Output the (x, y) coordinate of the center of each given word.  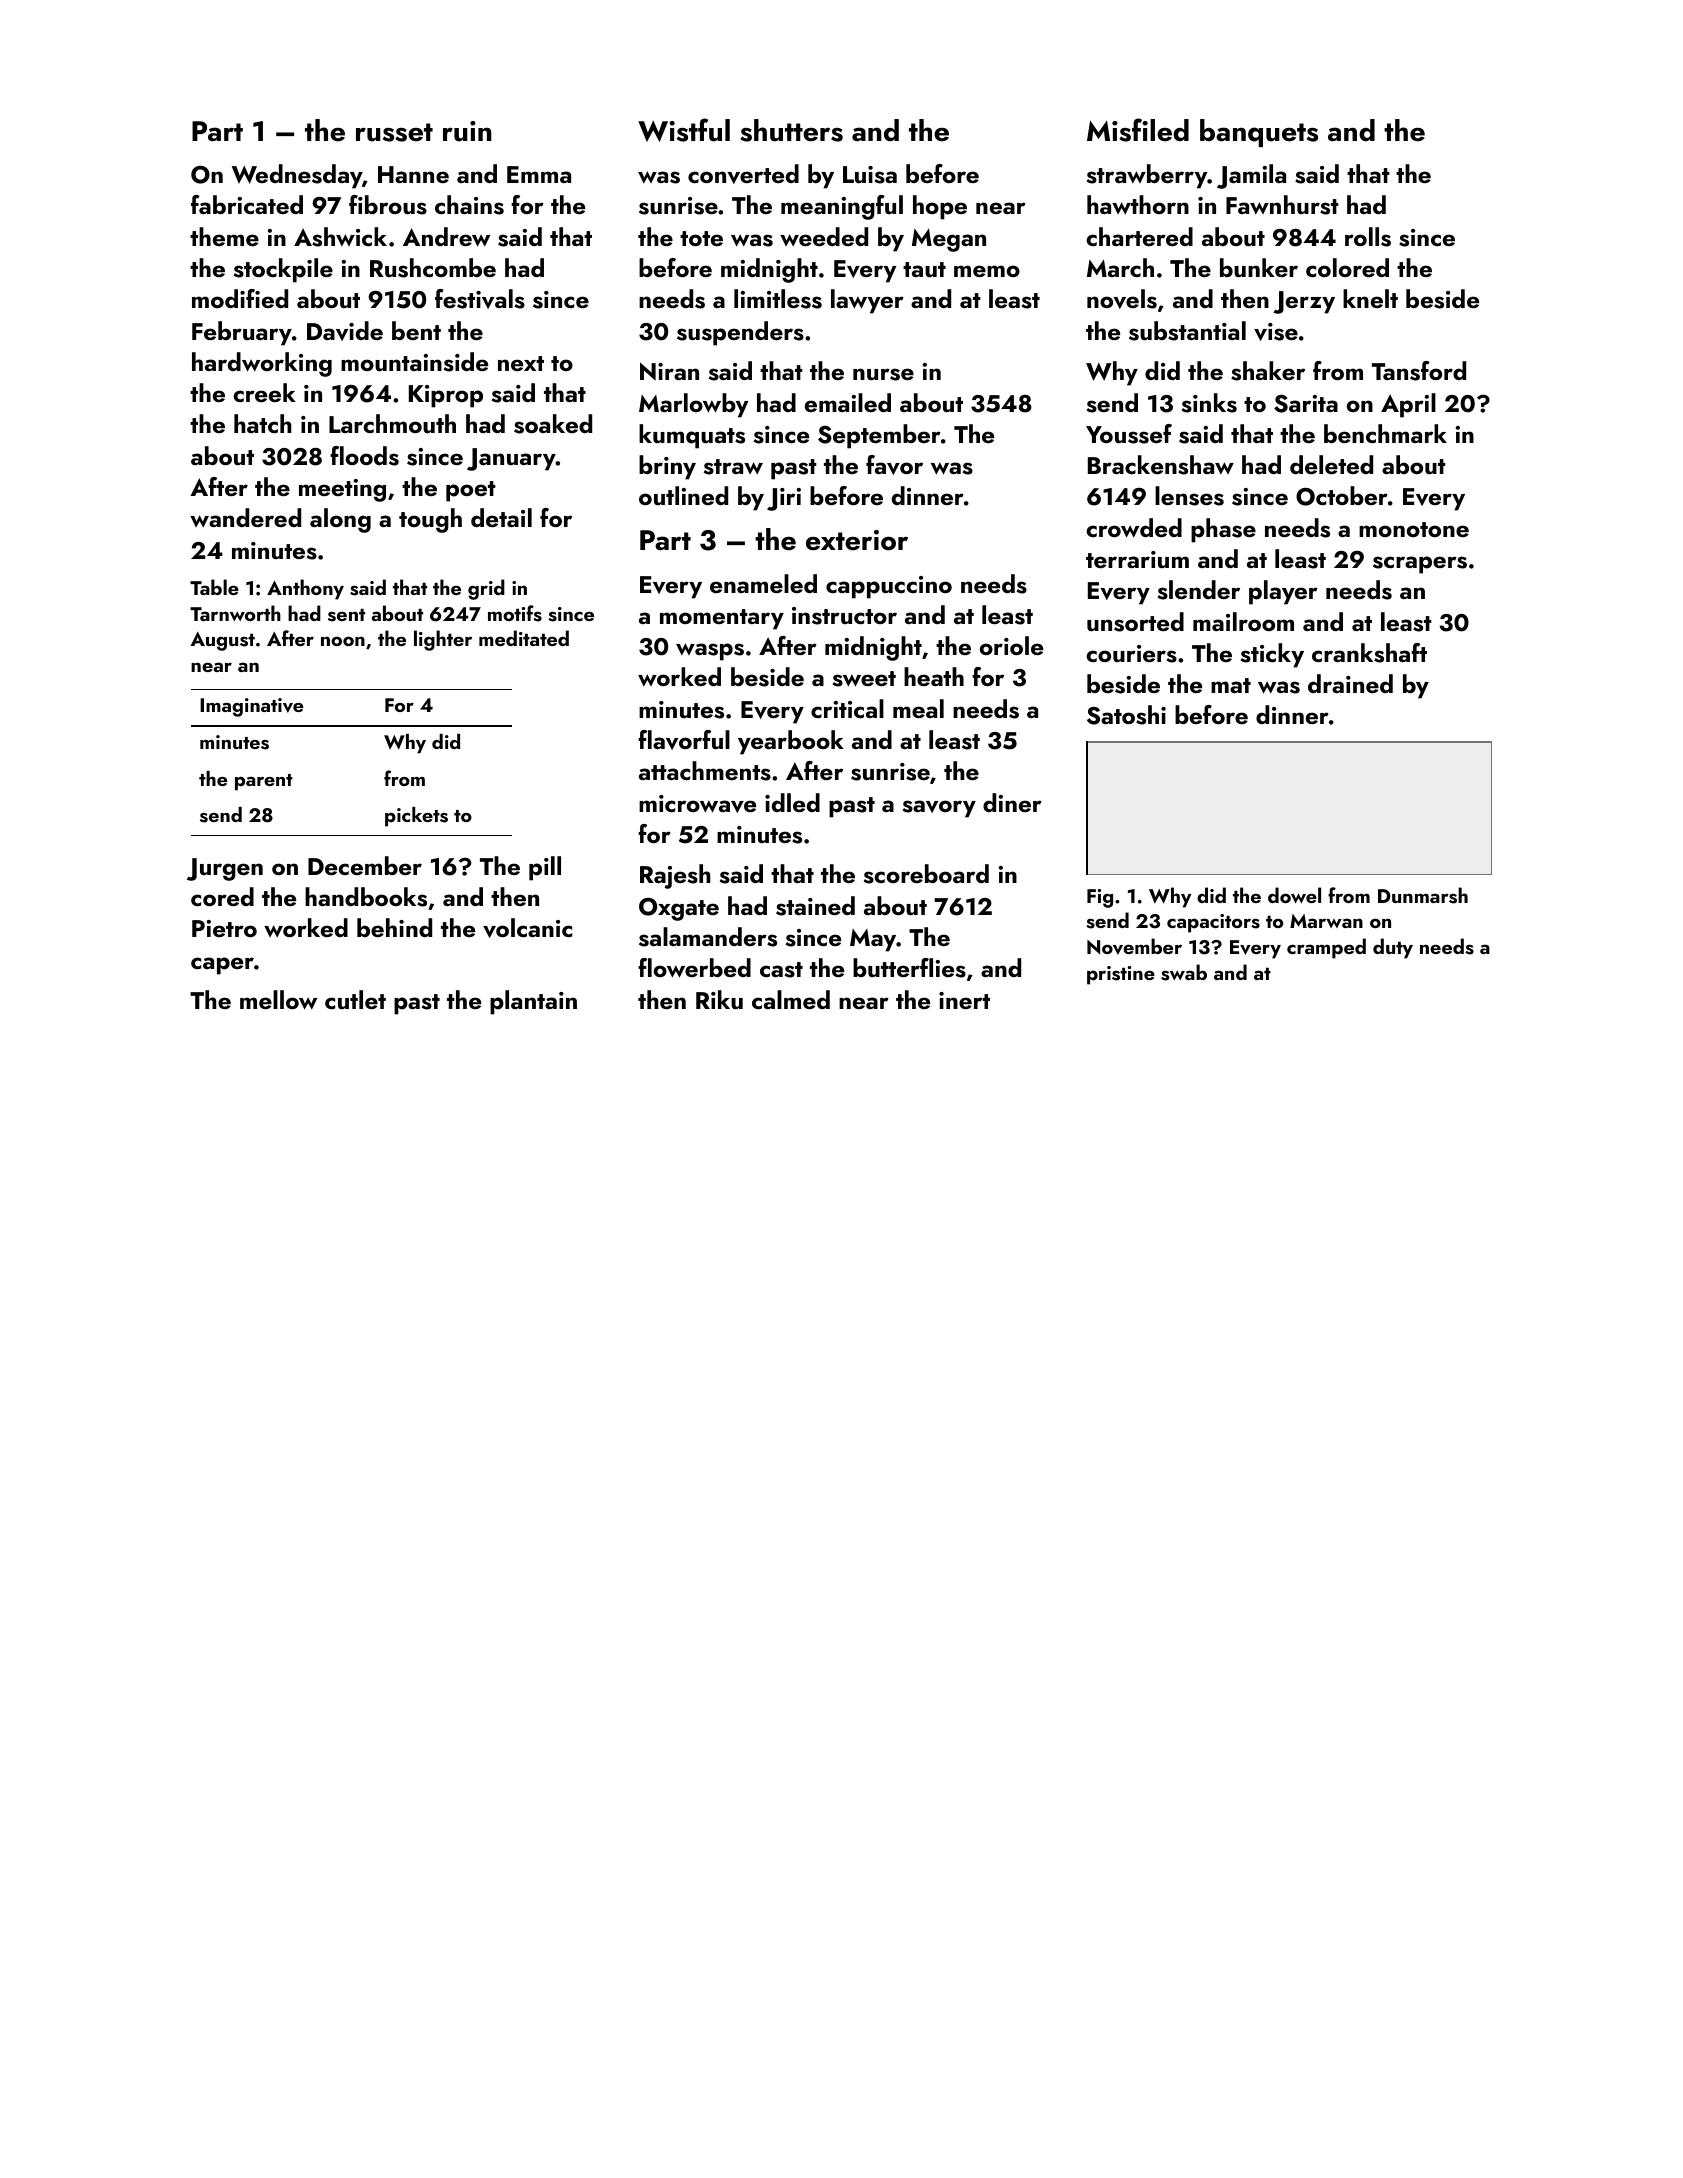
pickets (416, 817)
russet (394, 132)
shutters (791, 130)
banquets (1259, 133)
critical (847, 708)
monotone (1414, 529)
